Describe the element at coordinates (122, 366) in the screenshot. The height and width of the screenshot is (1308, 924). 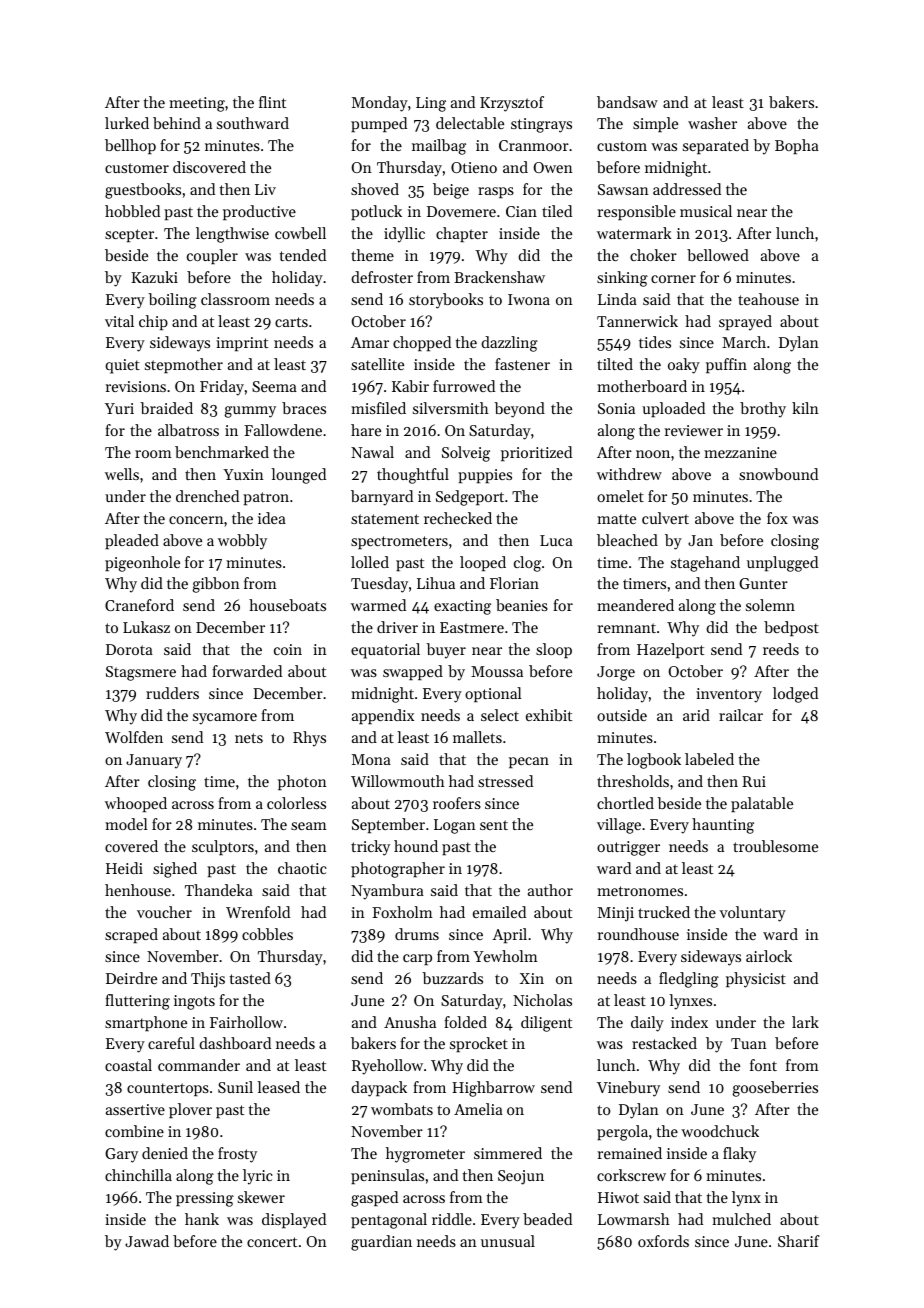
I see `quiet` at that location.
